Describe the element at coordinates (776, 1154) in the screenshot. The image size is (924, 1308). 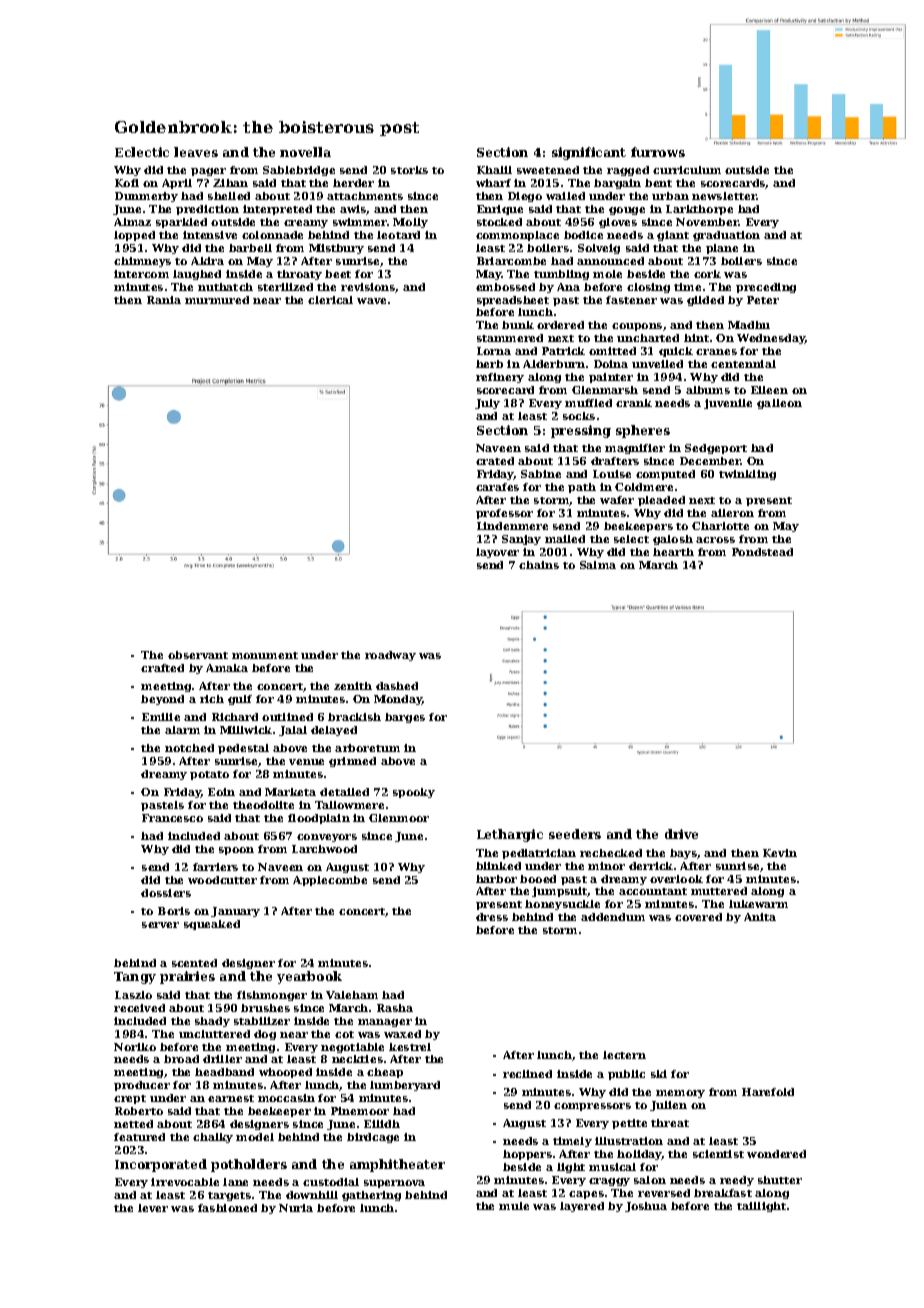
I see `wondered` at that location.
